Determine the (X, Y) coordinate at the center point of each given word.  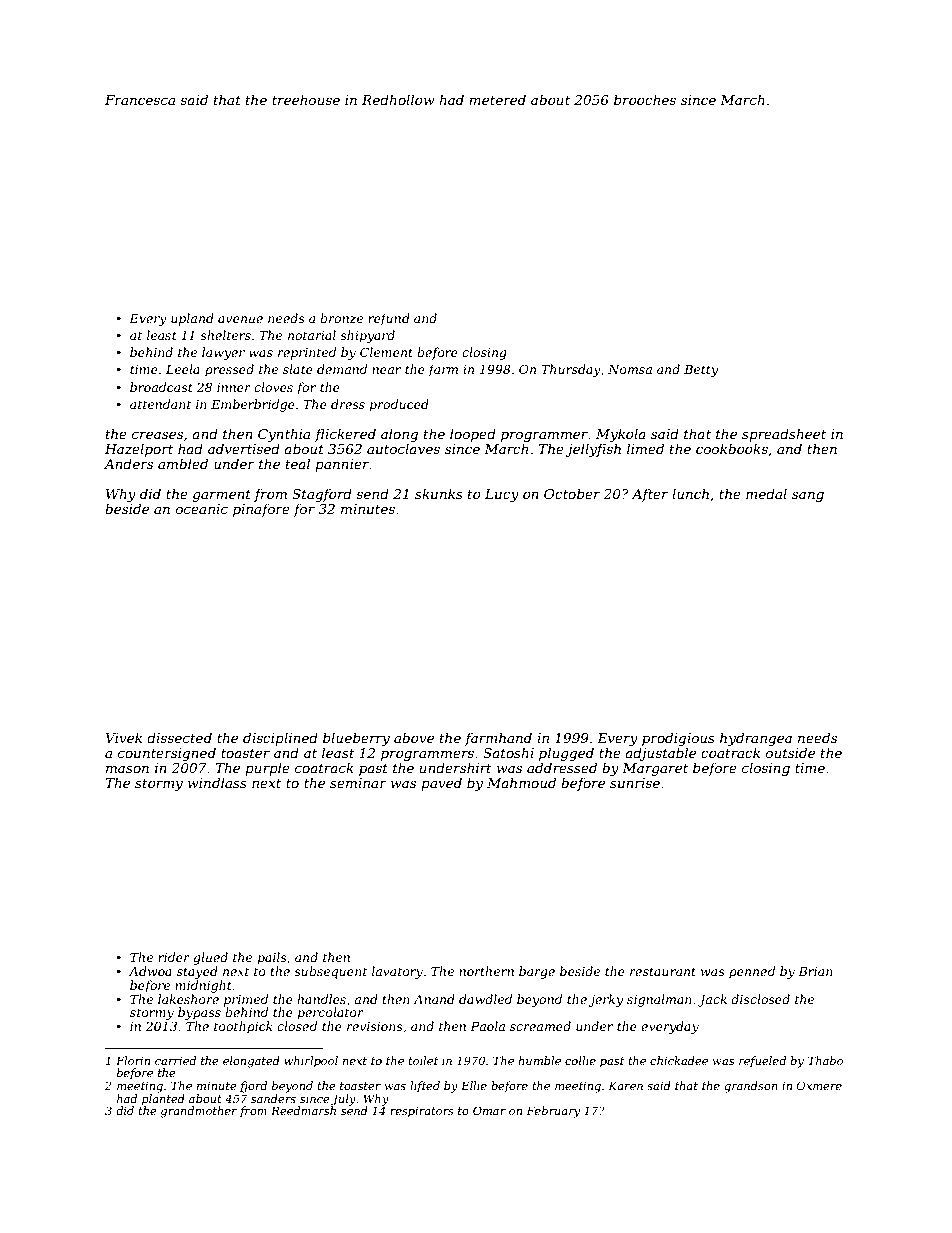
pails (272, 958)
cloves (273, 387)
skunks (439, 493)
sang (808, 496)
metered (497, 99)
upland (192, 319)
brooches (645, 99)
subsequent (330, 972)
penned (752, 972)
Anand (434, 999)
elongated (251, 1062)
